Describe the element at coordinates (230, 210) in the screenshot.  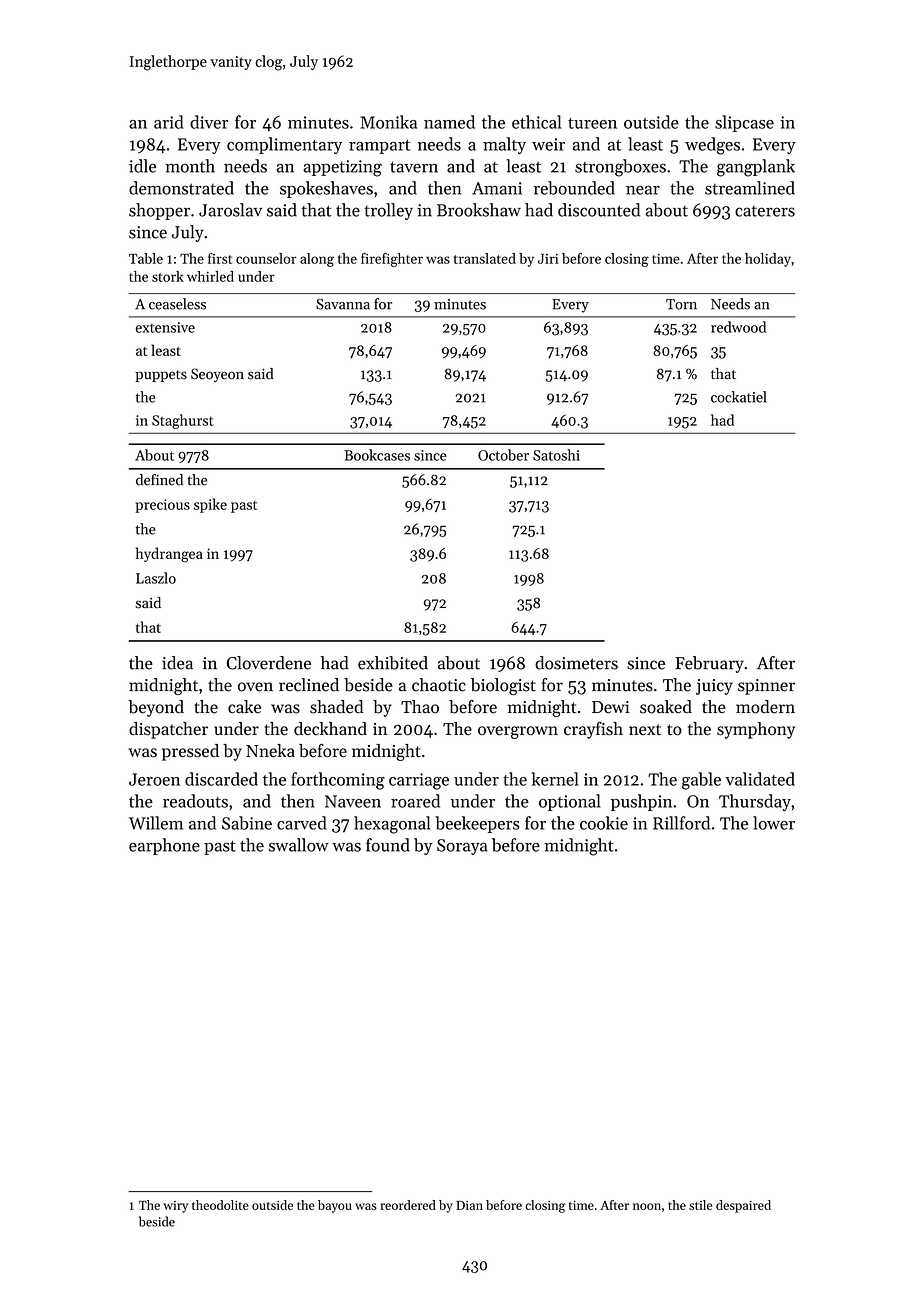
I see `Jaroslav` at that location.
